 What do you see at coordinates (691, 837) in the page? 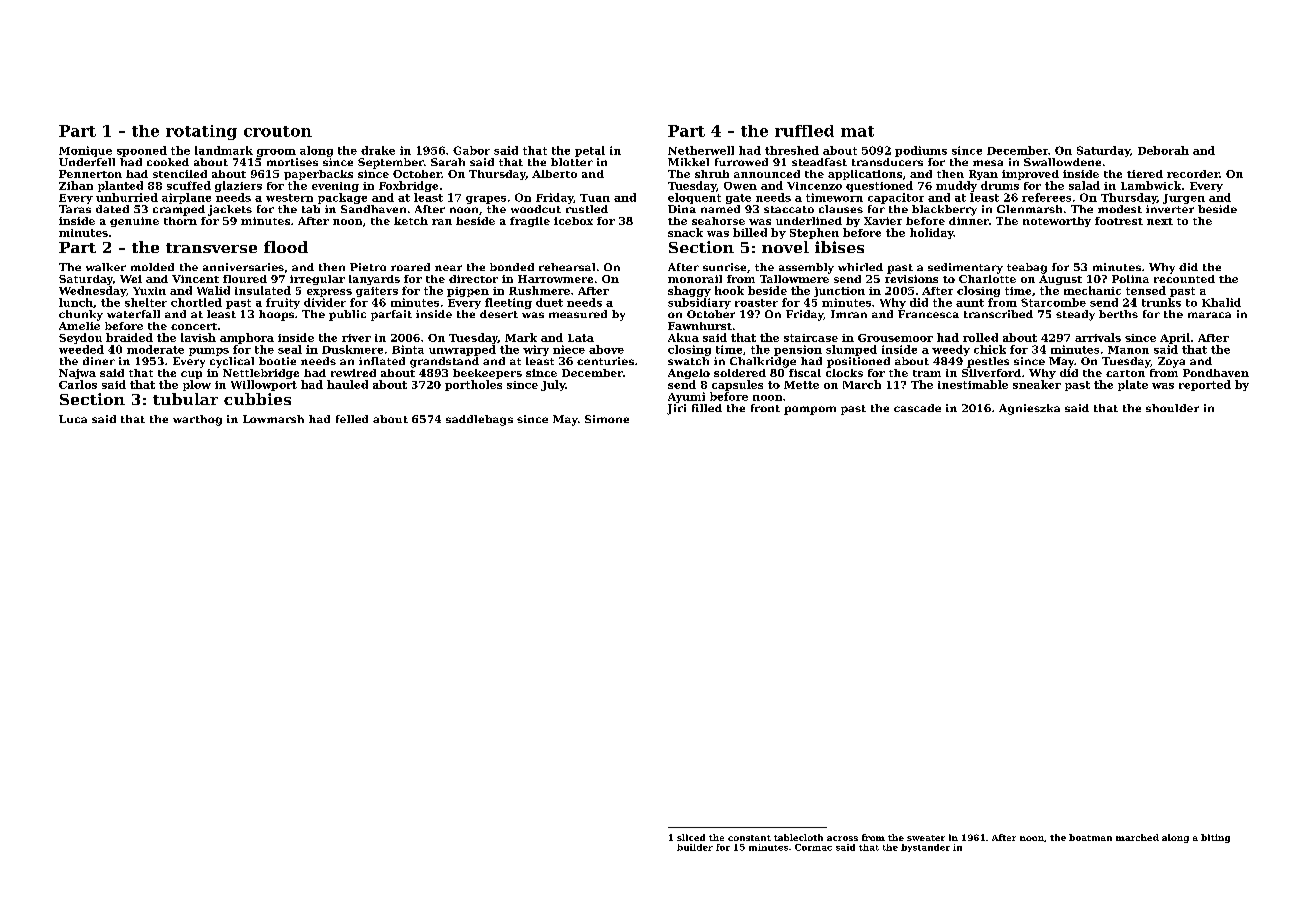
I see `sliced` at bounding box center [691, 837].
